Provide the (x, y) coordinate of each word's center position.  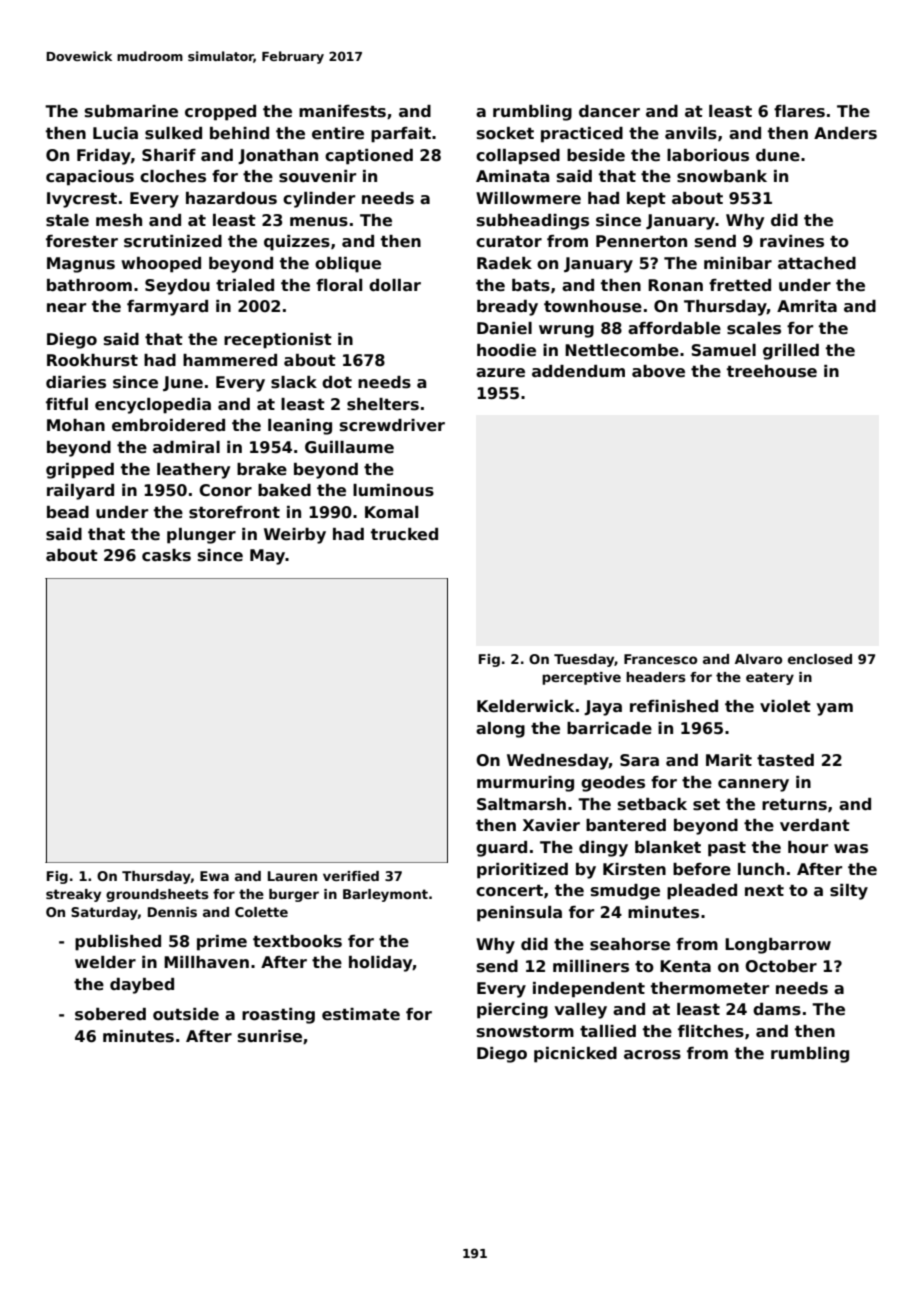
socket (505, 133)
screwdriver (392, 425)
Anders (845, 133)
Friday (104, 157)
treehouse (772, 371)
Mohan (76, 425)
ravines (792, 241)
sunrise (270, 1036)
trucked (404, 534)
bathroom (89, 285)
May (267, 557)
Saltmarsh (521, 804)
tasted (785, 760)
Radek (504, 263)
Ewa (214, 876)
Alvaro (758, 659)
